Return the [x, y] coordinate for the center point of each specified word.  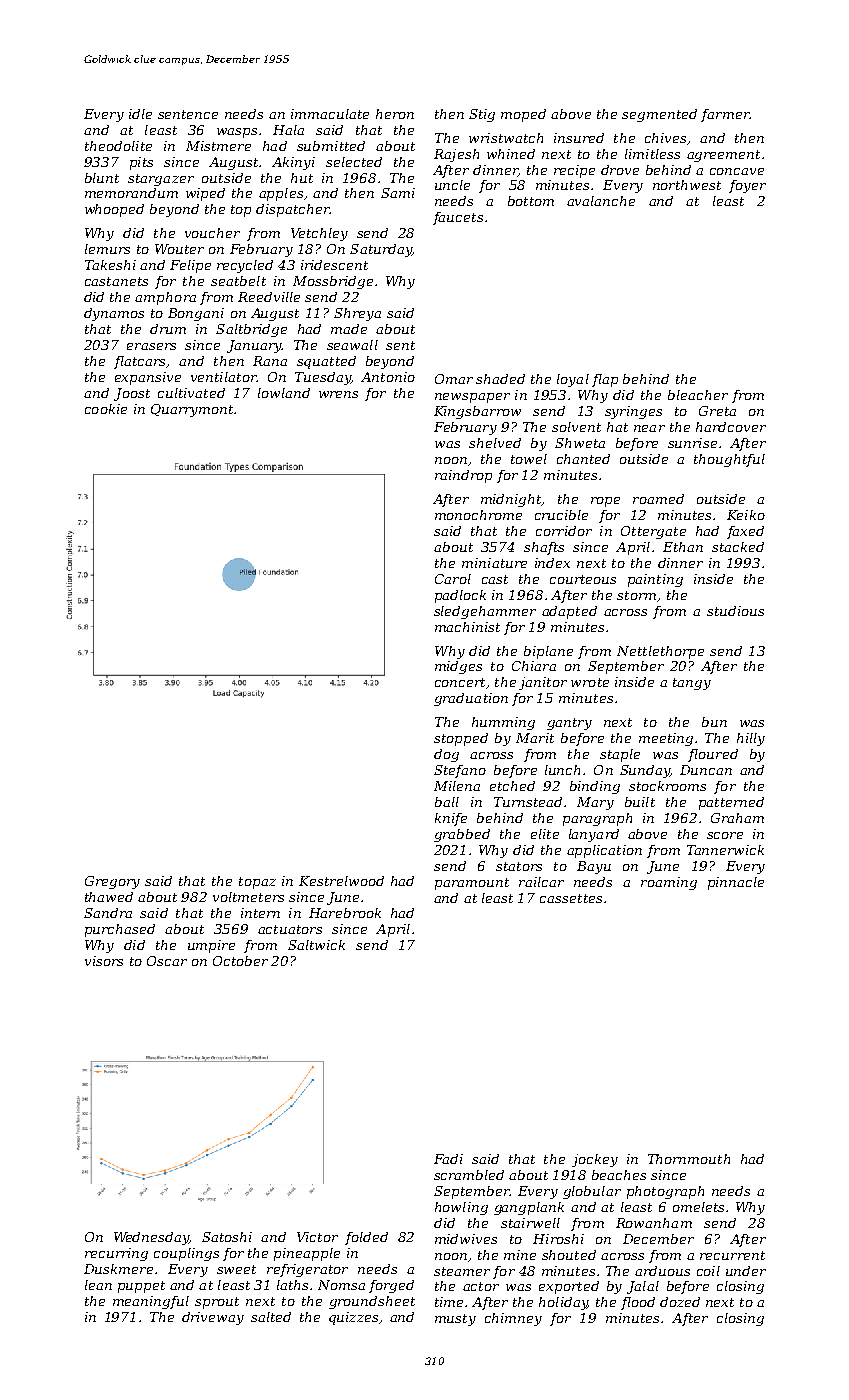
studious [735, 611]
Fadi [448, 1159]
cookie [106, 409]
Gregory [112, 882]
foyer [747, 186]
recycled [245, 266]
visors [104, 961]
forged [391, 1286]
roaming [669, 883]
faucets [458, 218]
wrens [338, 394]
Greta [717, 411]
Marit [535, 738]
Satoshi [227, 1237]
